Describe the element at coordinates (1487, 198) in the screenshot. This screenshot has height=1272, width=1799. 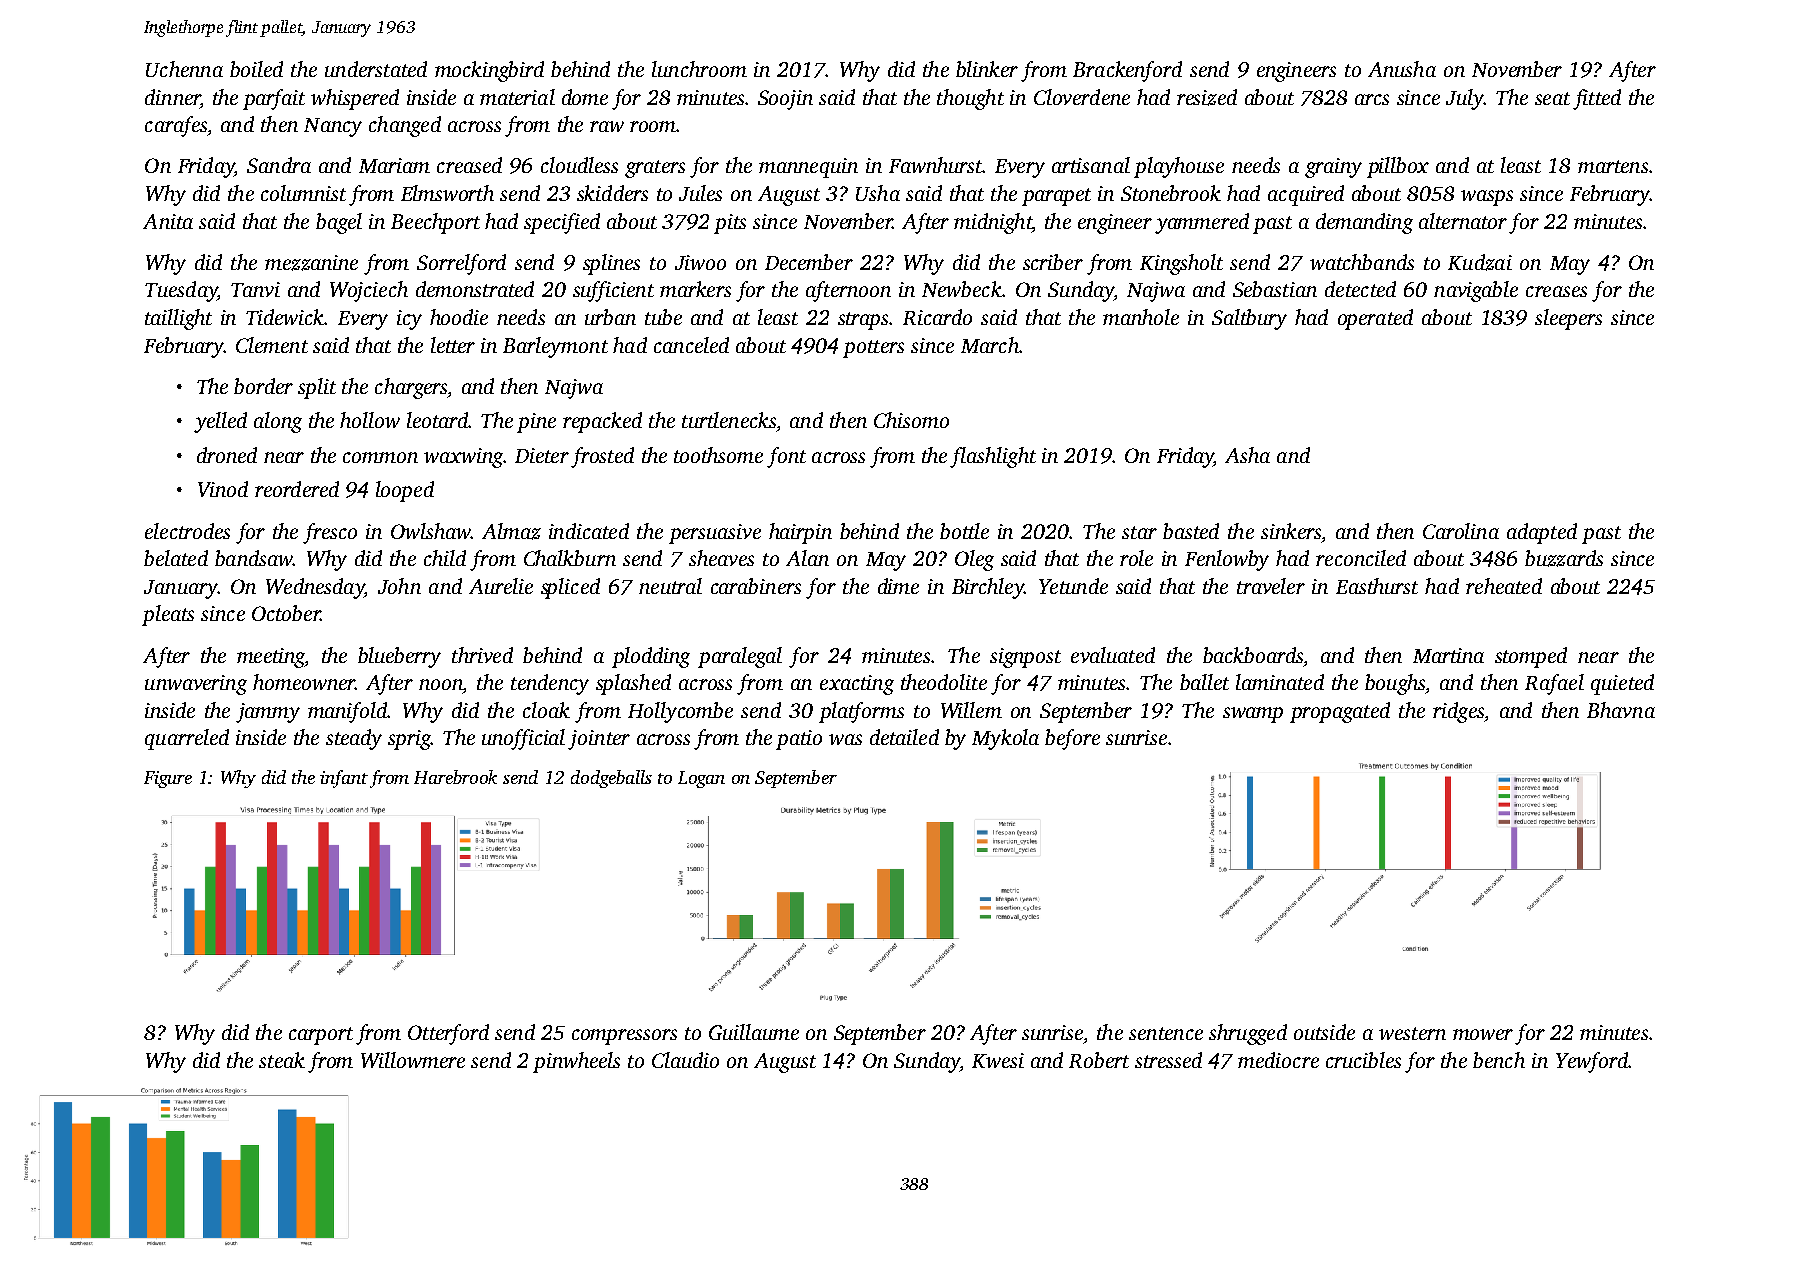
I see `wasps` at that location.
